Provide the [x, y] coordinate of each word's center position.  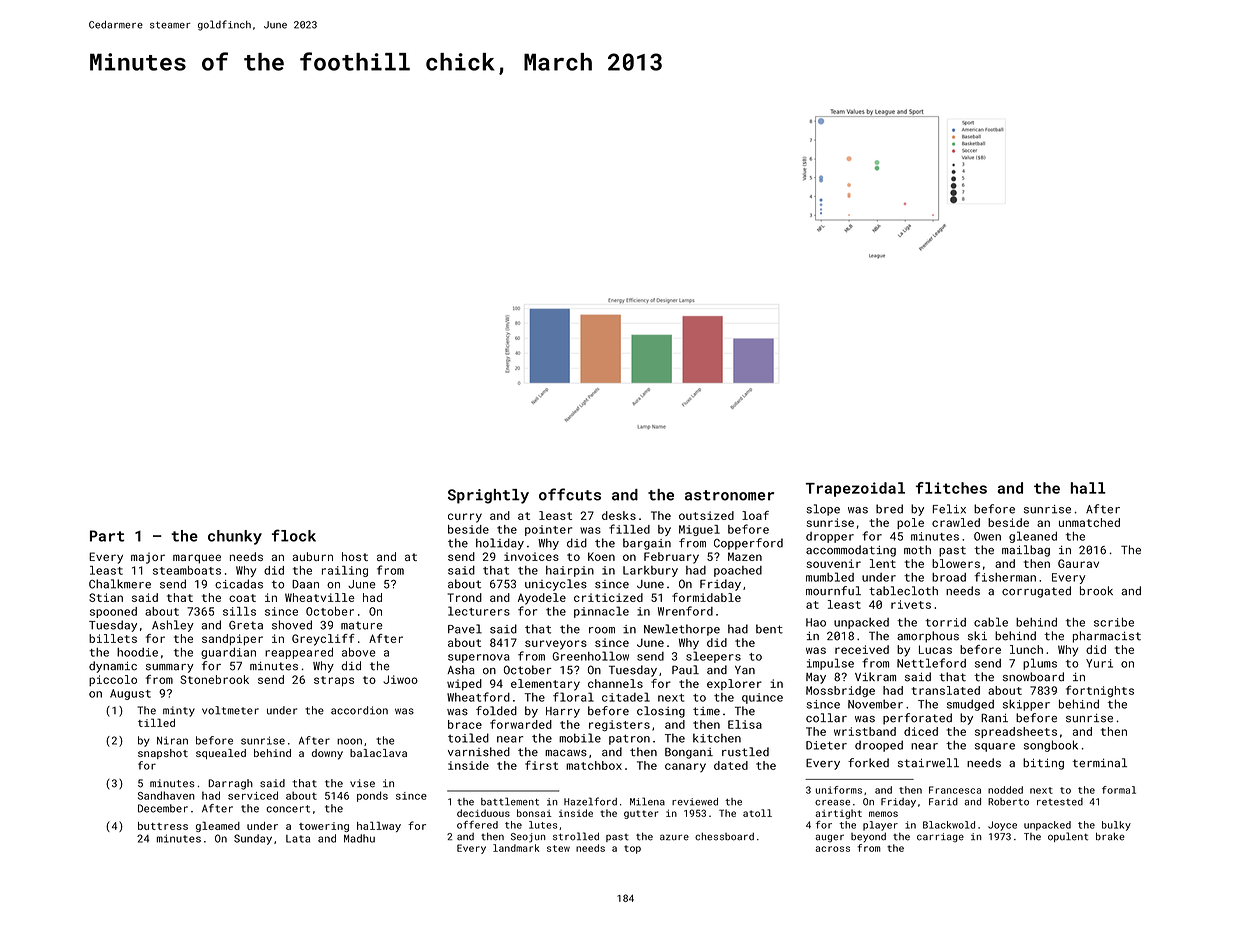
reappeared [299, 653]
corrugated [1036, 592]
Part [107, 536]
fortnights [1100, 691]
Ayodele [542, 599]
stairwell [928, 763]
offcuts [570, 494]
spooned [113, 612]
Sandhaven [166, 795]
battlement [510, 801]
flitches [951, 488]
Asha [461, 670]
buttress [163, 826]
